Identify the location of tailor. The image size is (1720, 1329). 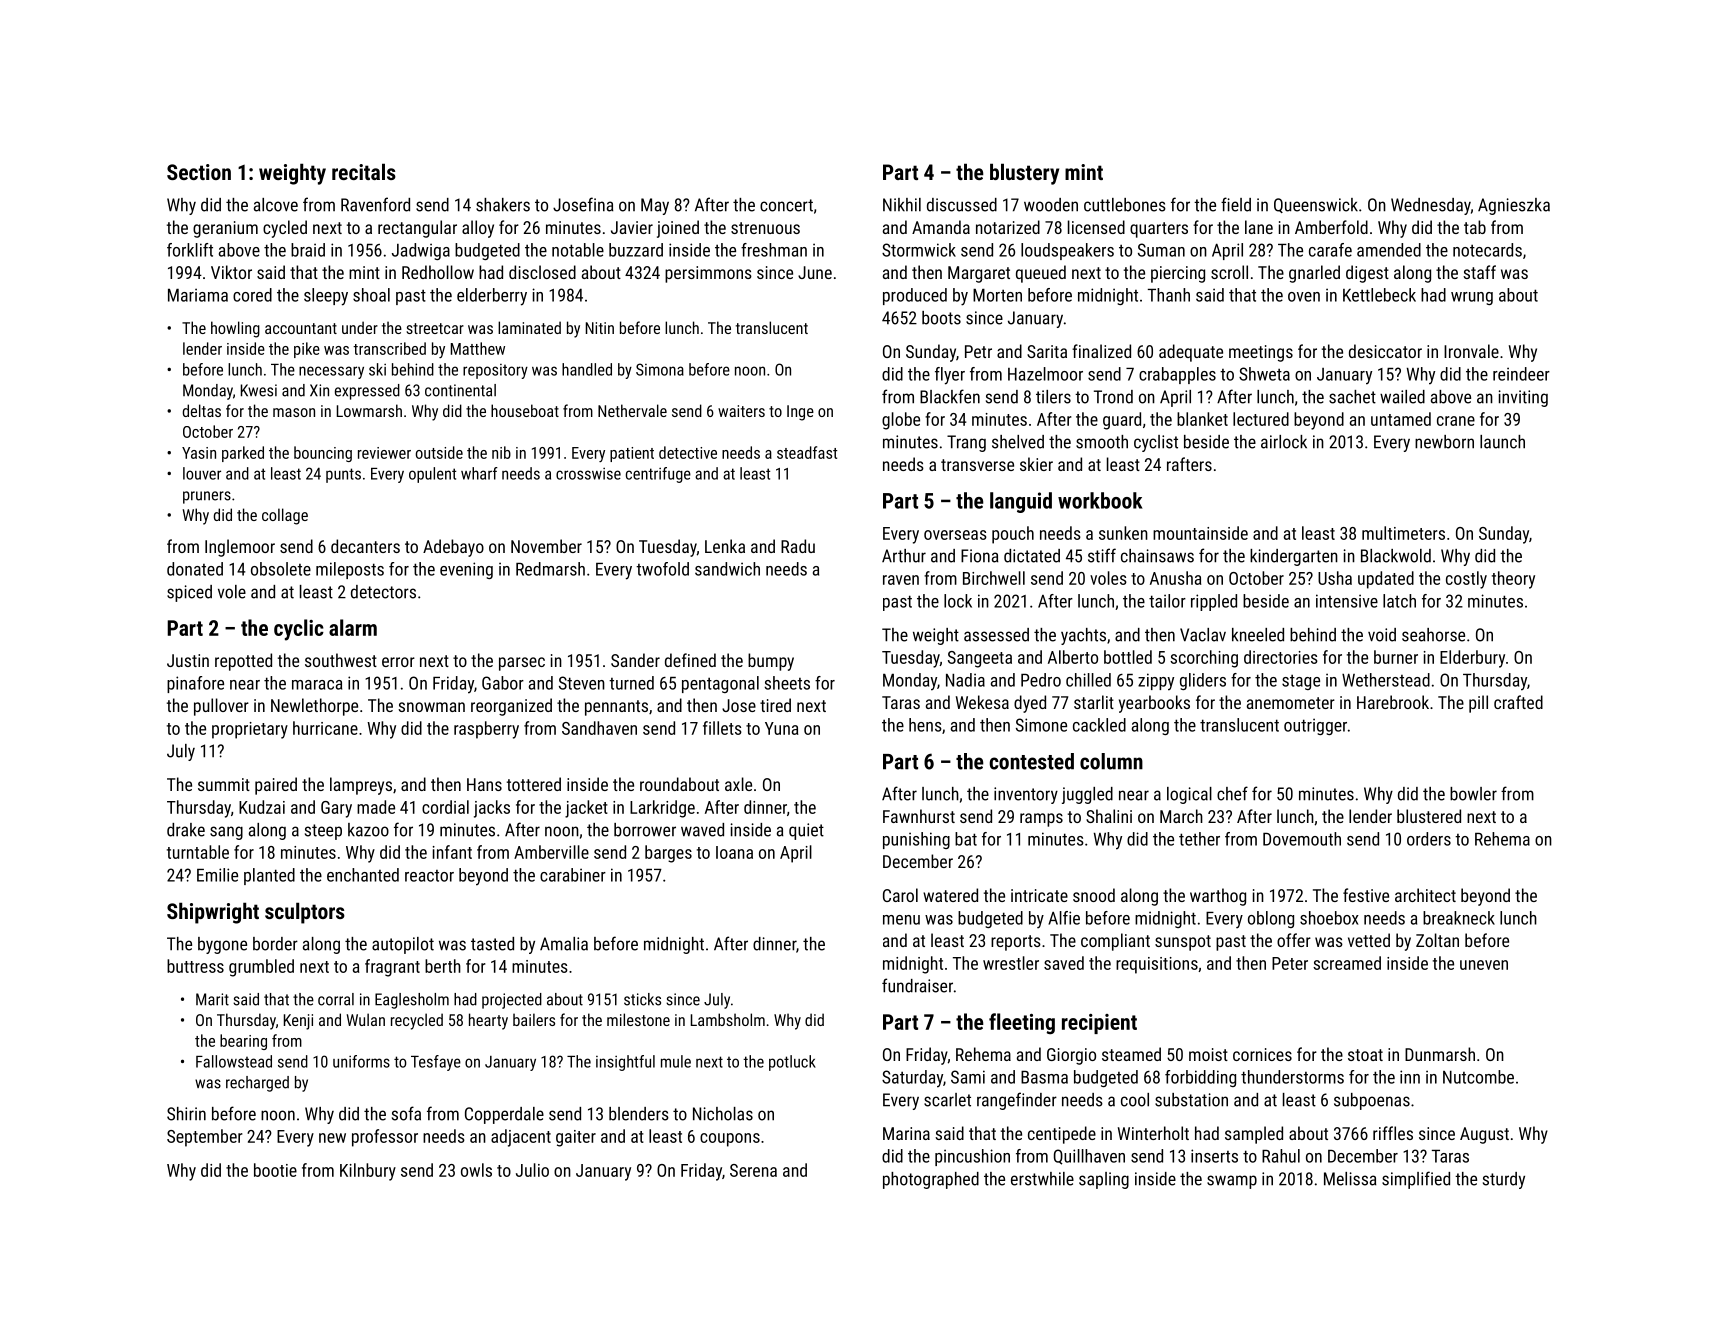
(1167, 601).
